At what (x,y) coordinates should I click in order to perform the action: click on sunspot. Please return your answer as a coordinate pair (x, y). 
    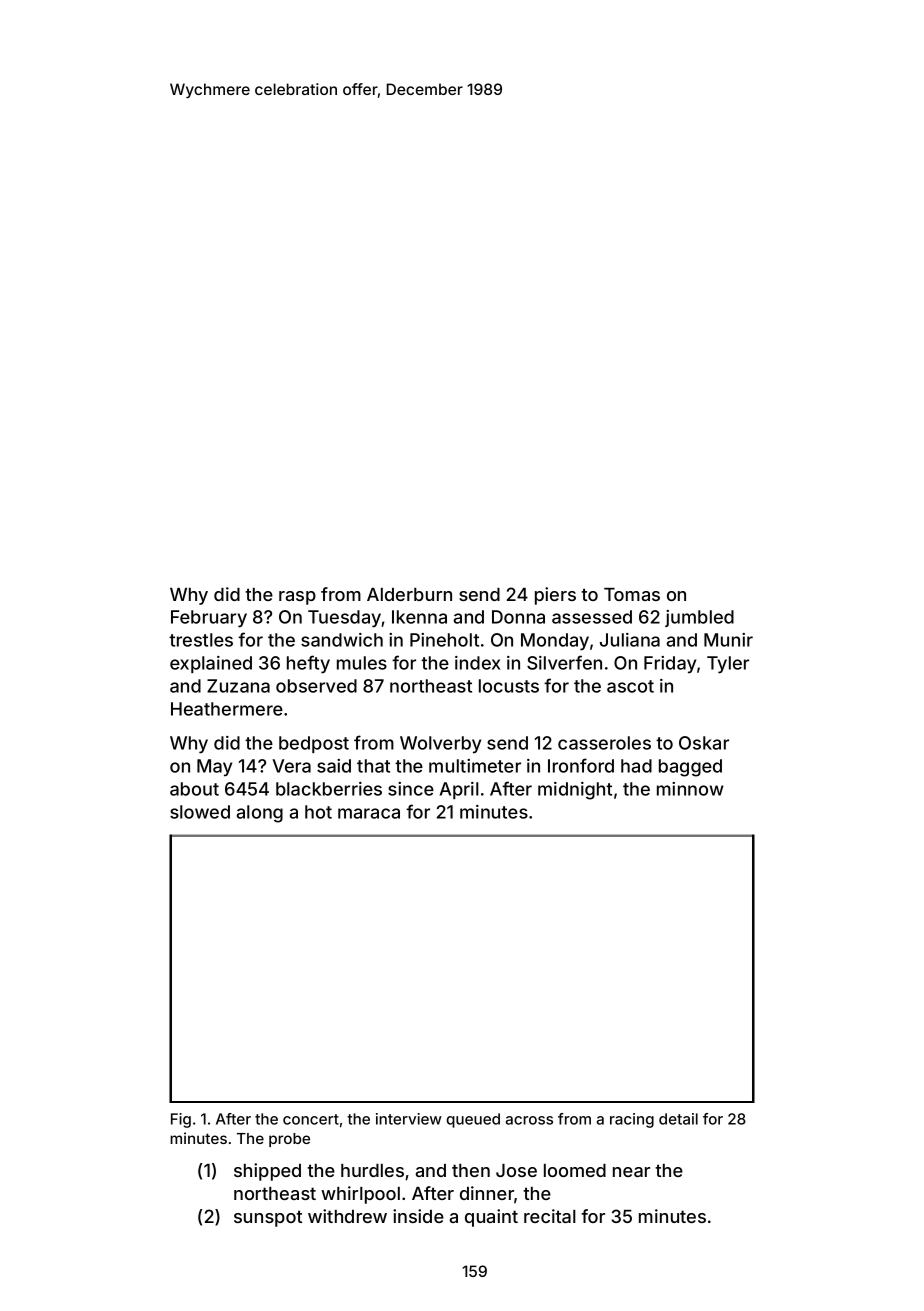
    Looking at the image, I should click on (268, 1218).
